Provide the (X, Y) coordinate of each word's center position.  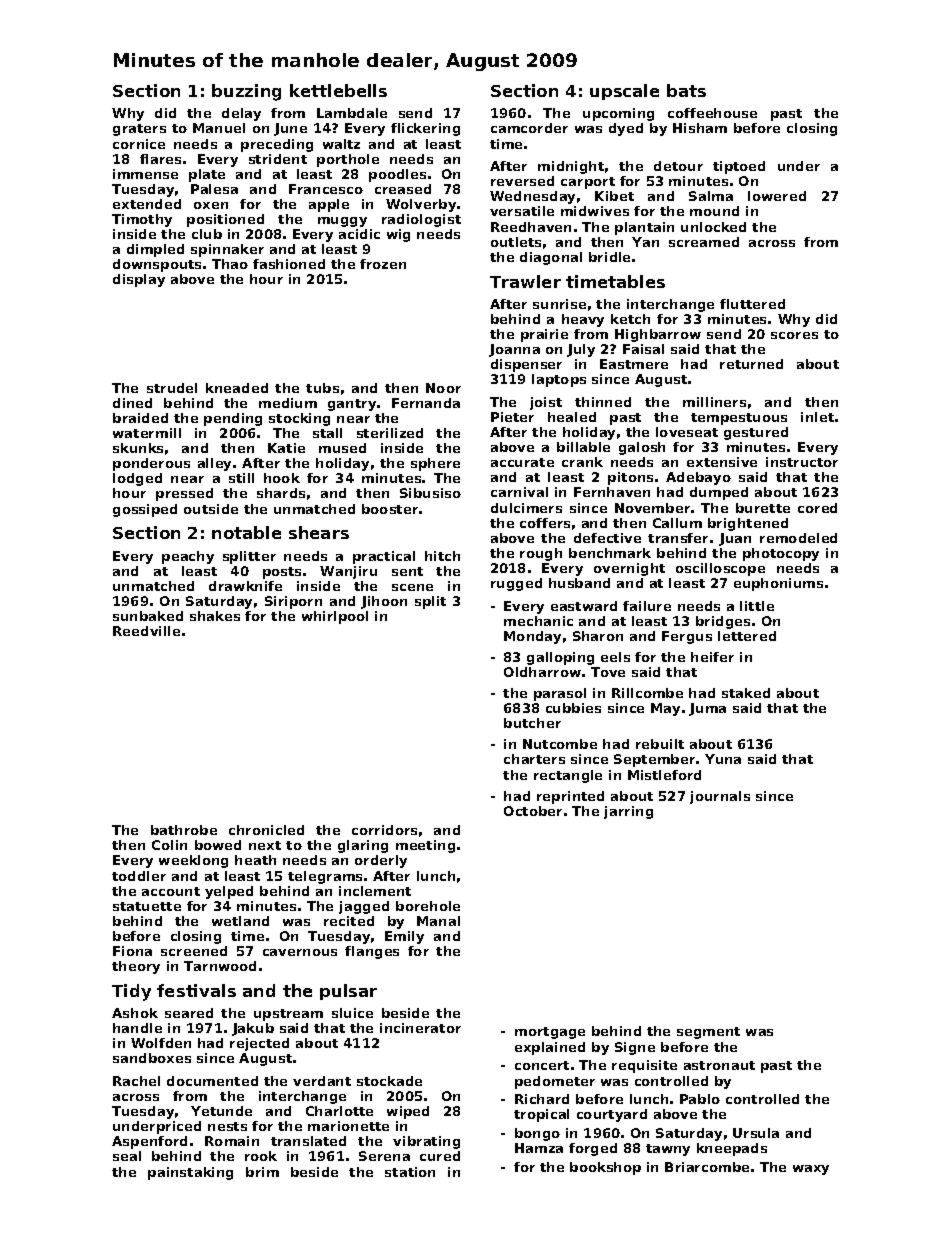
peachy (188, 557)
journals (720, 797)
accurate (522, 462)
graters (139, 130)
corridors (384, 830)
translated (308, 1141)
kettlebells (338, 90)
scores (794, 335)
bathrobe (184, 830)
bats (686, 90)
